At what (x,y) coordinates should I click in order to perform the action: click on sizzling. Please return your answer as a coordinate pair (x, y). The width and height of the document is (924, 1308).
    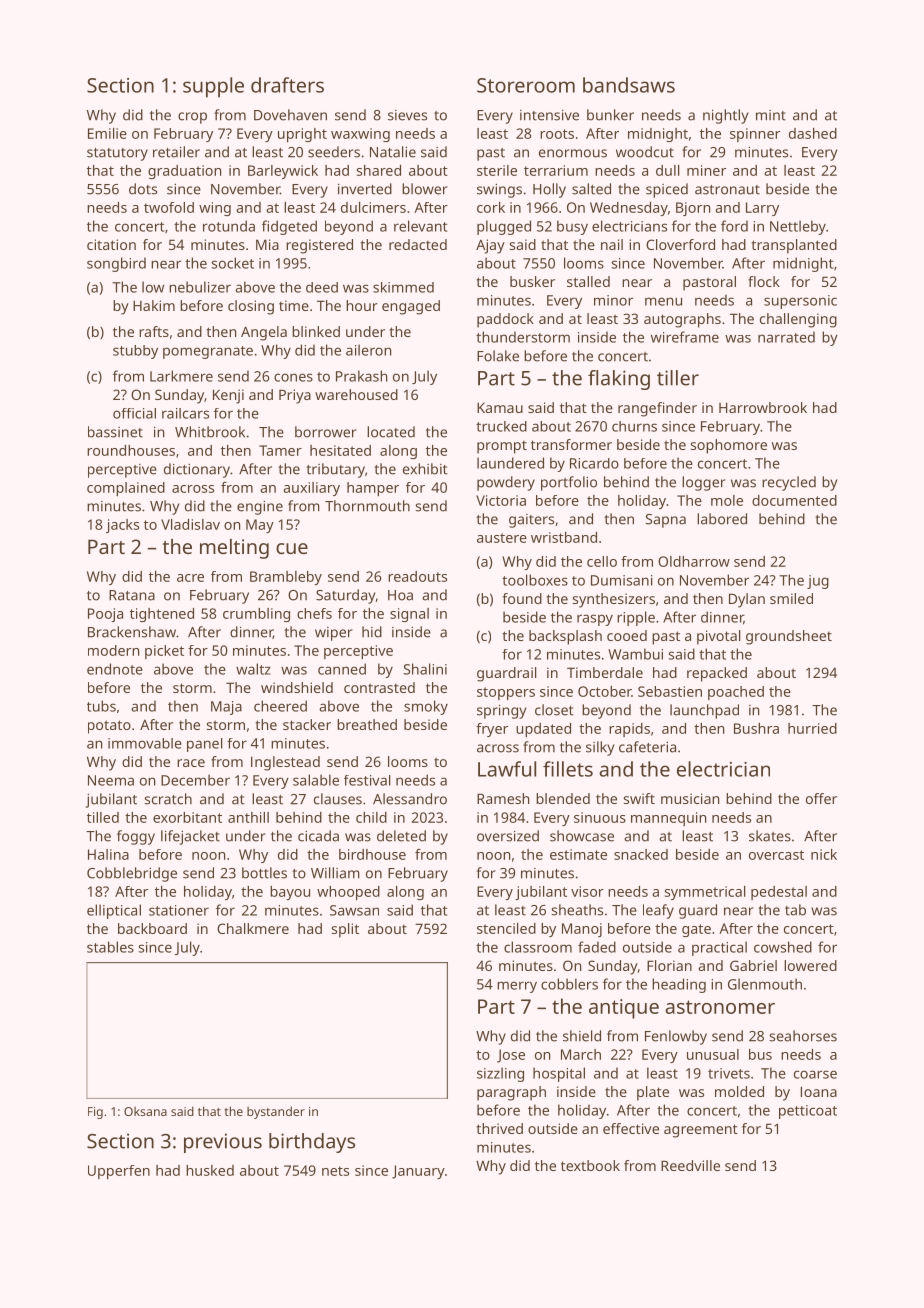
    Looking at the image, I should click on (500, 1074).
